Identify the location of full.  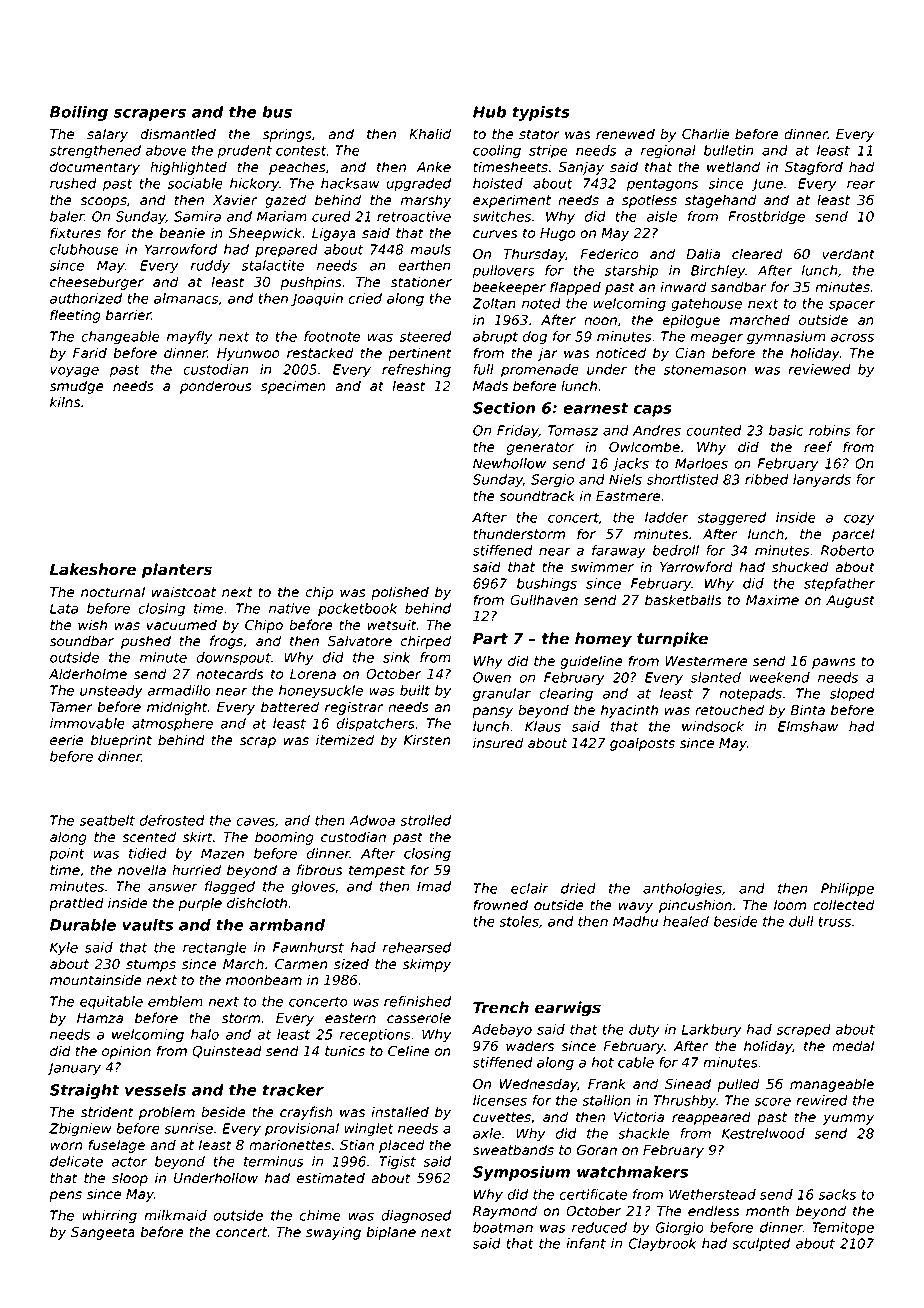
(483, 369).
